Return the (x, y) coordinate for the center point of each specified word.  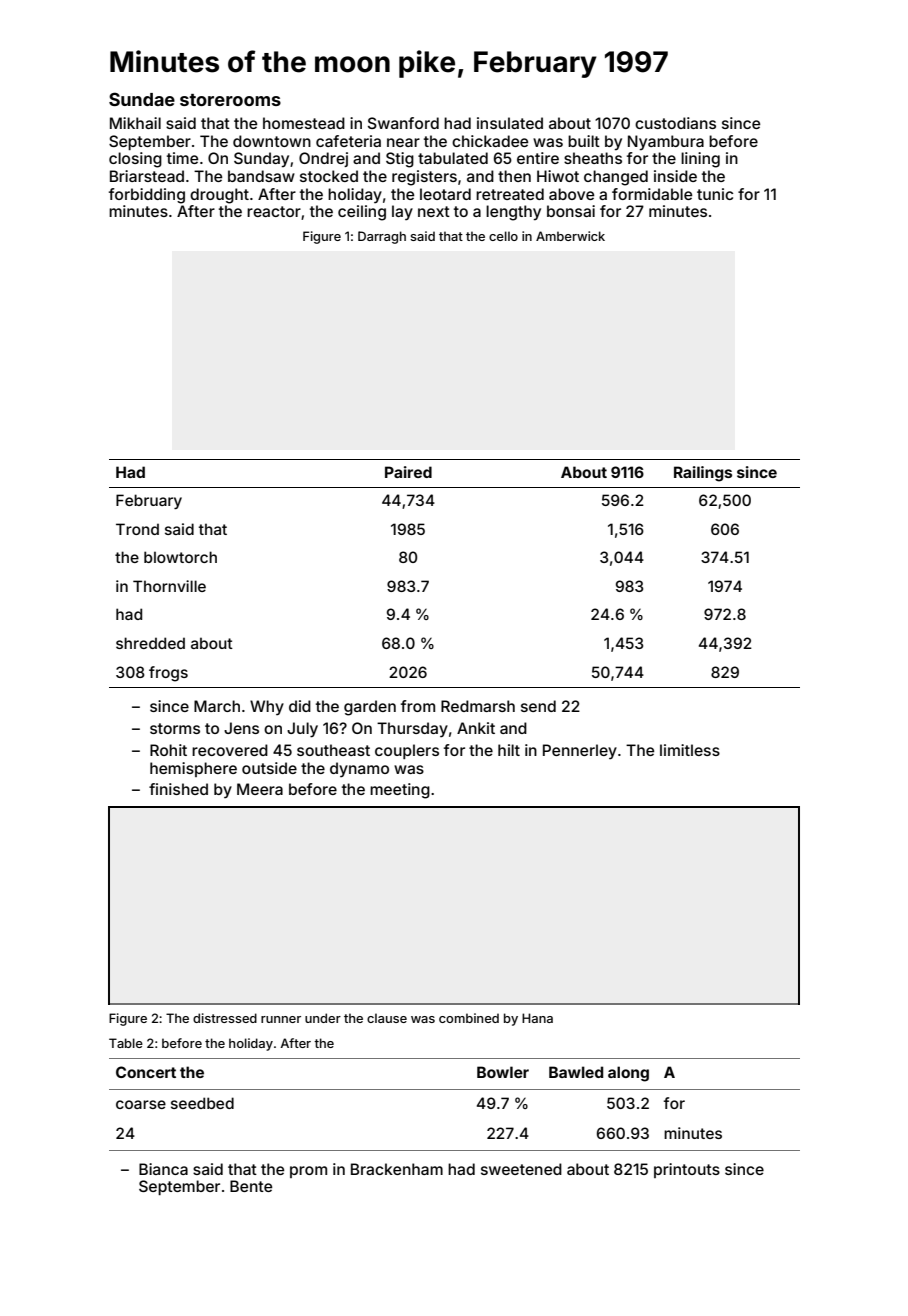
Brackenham (397, 1169)
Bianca (163, 1169)
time (182, 158)
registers (424, 178)
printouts (687, 1170)
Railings (703, 474)
